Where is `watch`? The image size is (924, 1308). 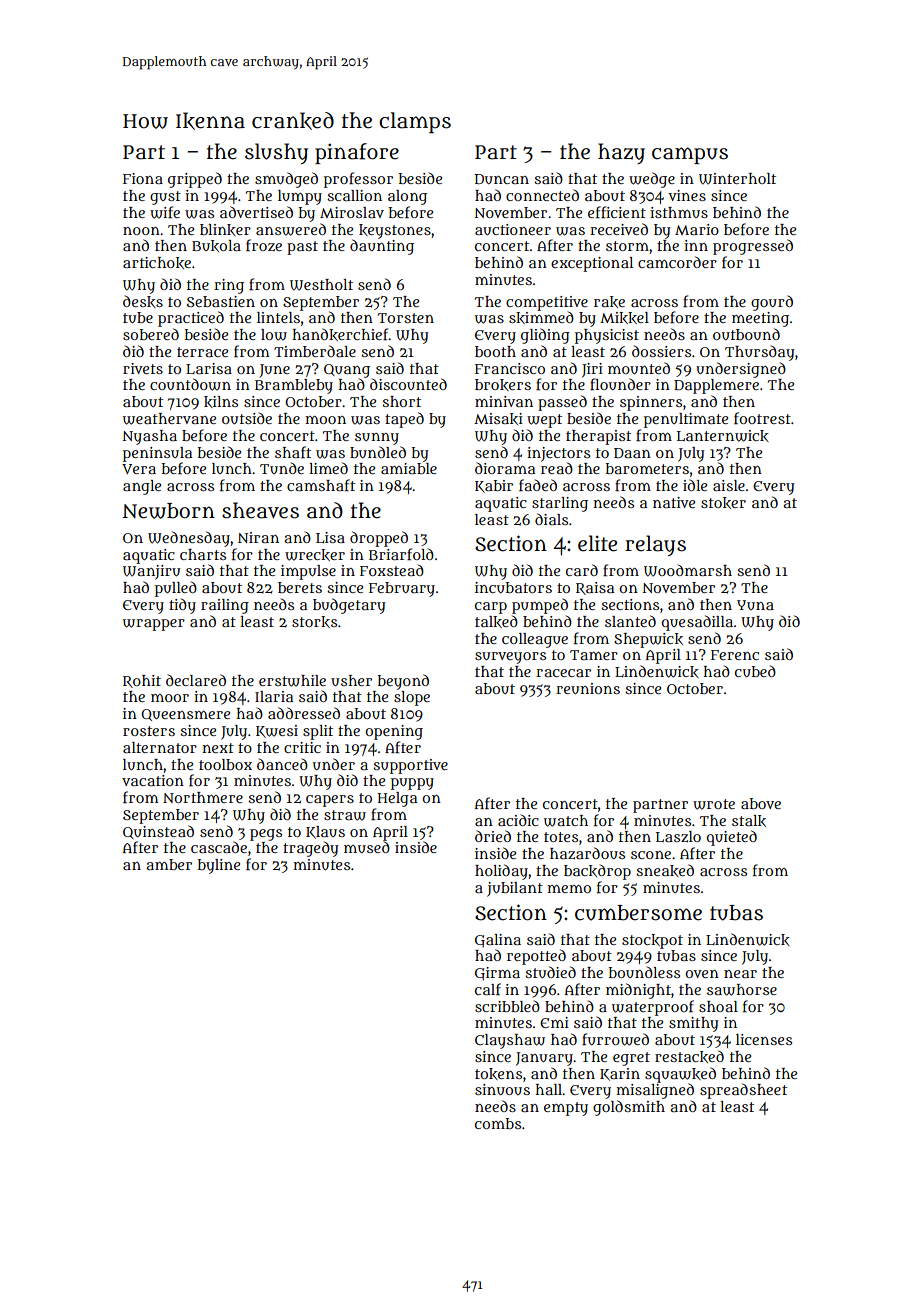 watch is located at coordinates (566, 821).
